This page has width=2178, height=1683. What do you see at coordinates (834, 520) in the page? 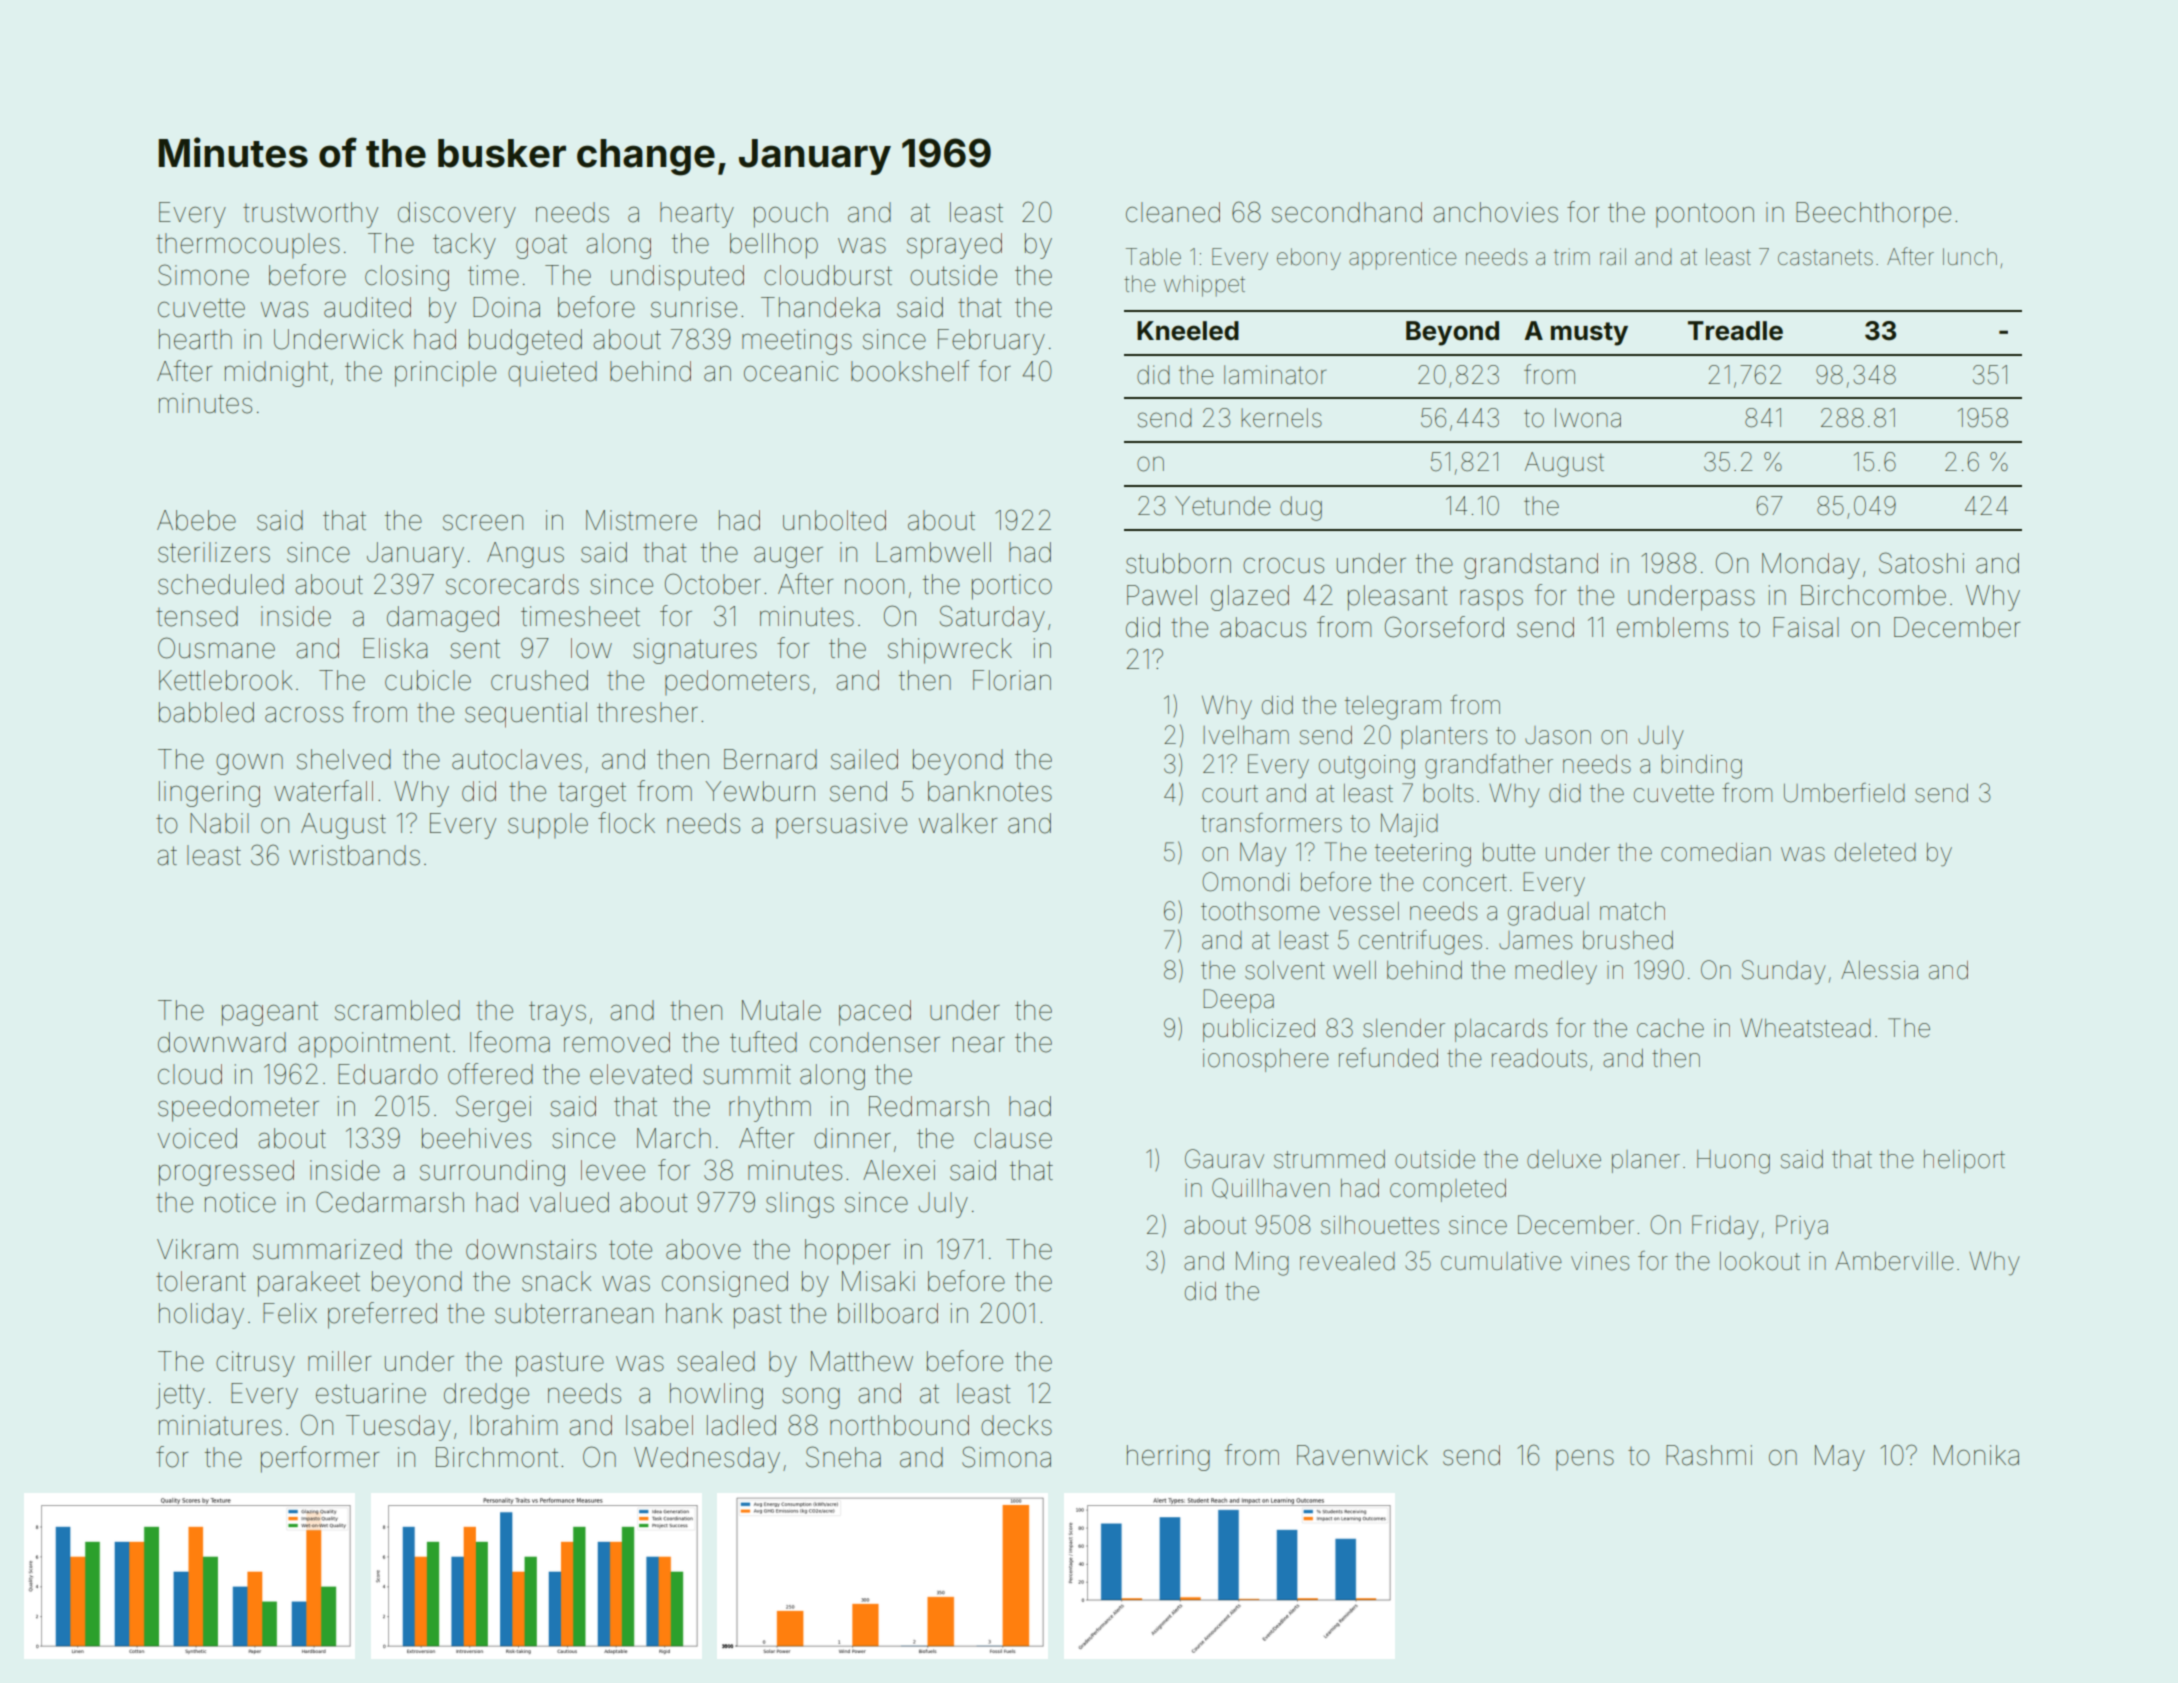
I see `unbolted` at bounding box center [834, 520].
